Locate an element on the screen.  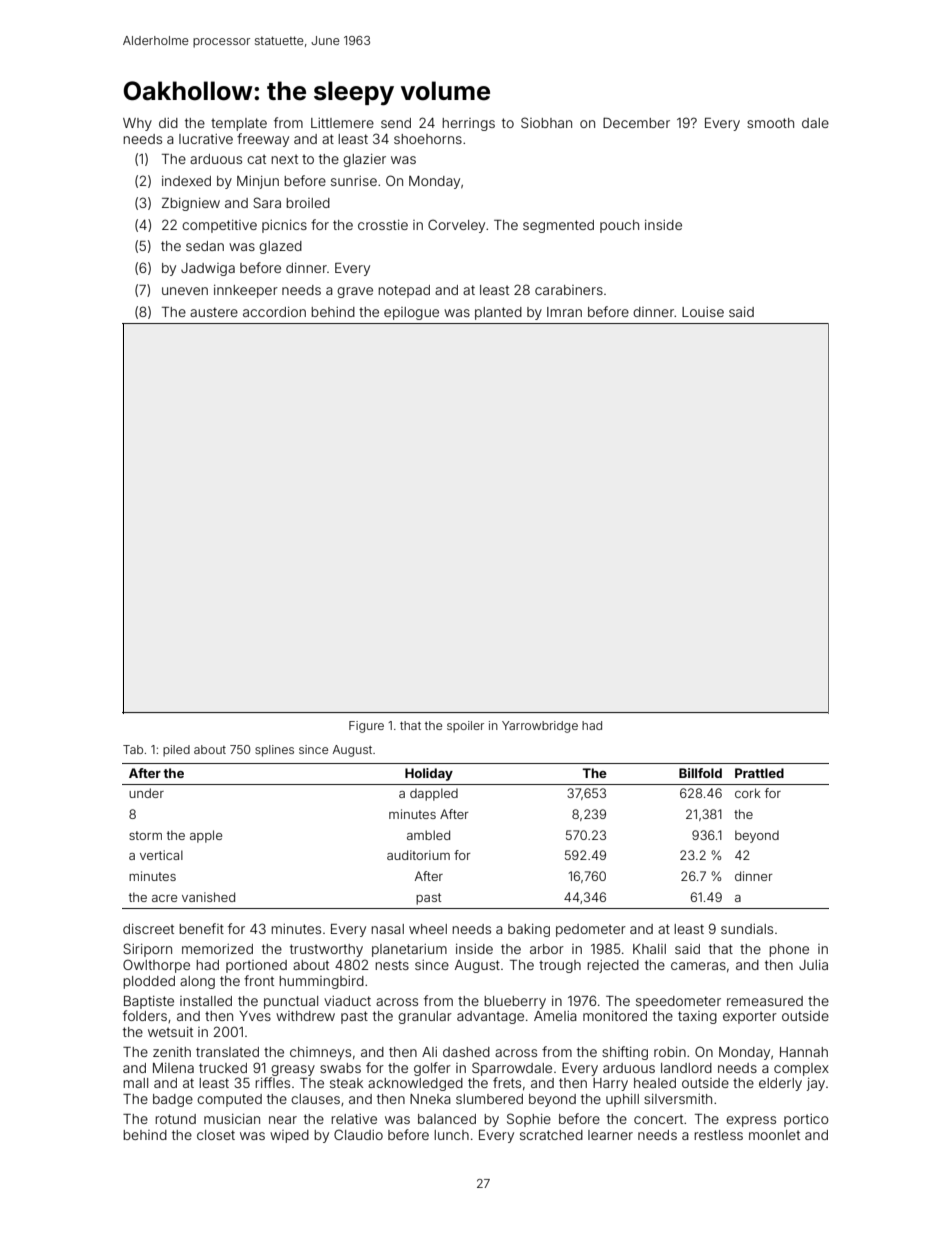
Figure is located at coordinates (366, 727).
